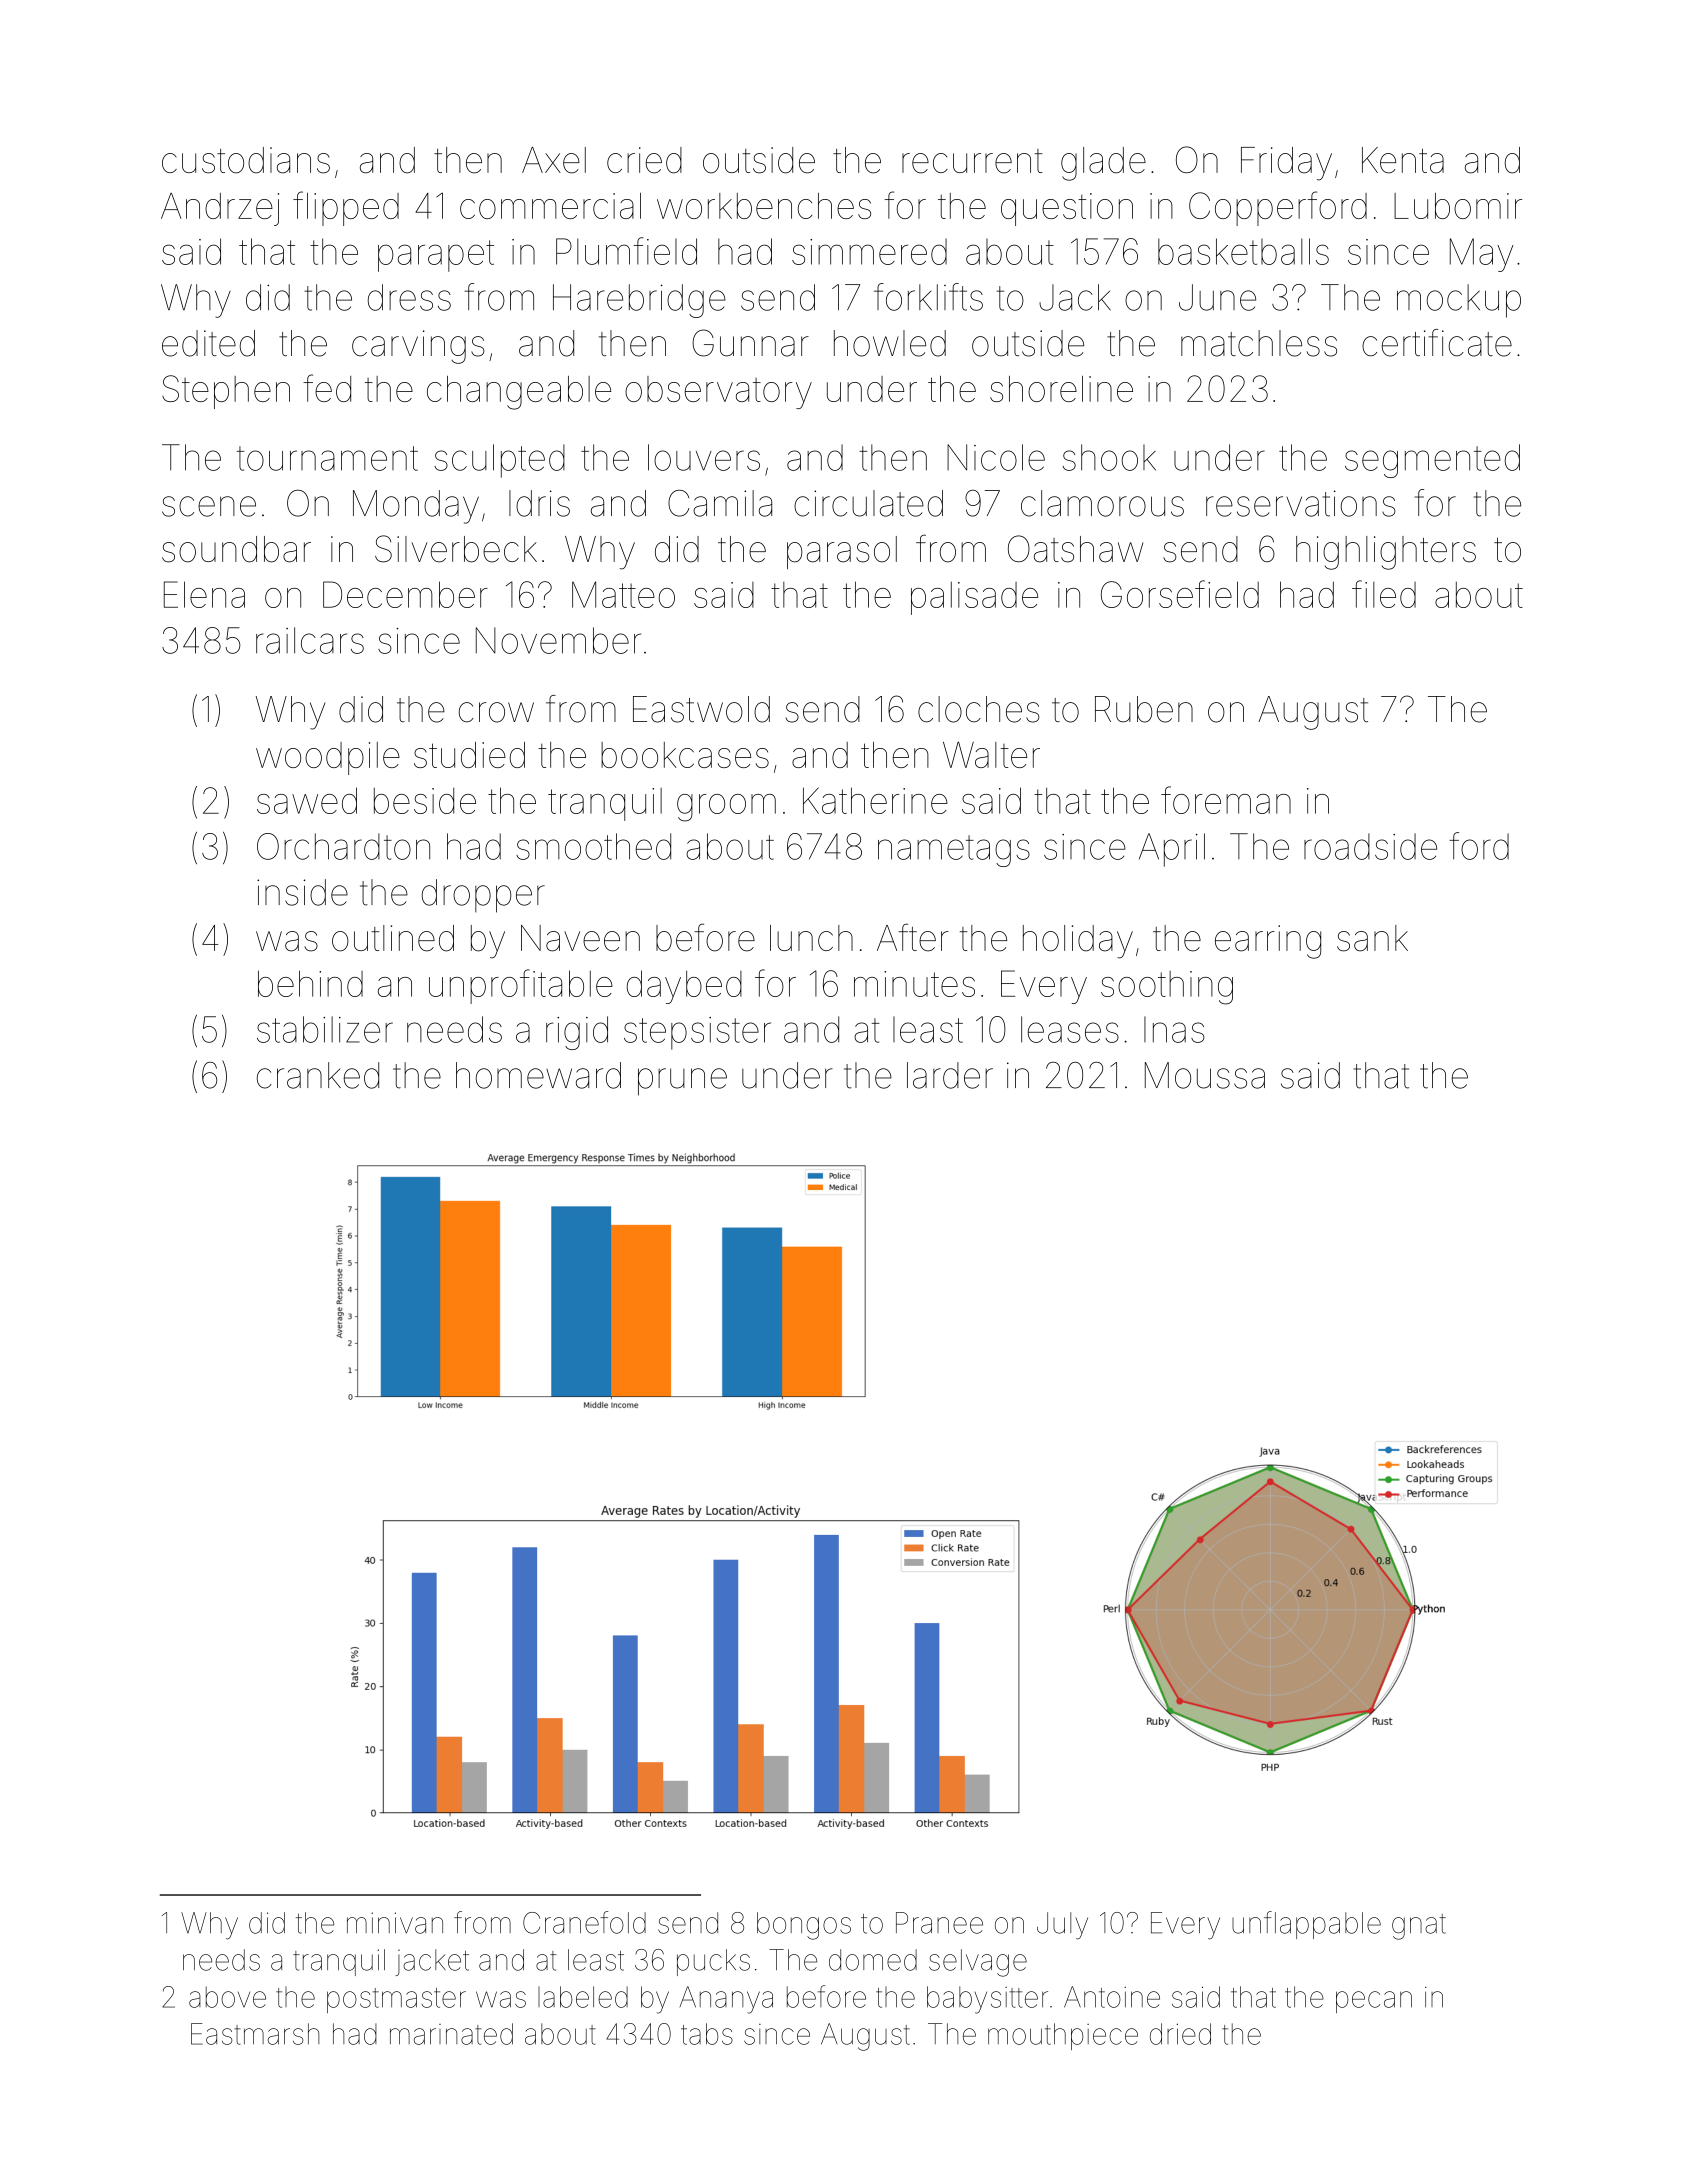  Describe the element at coordinates (1103, 164) in the document. I see `glade` at that location.
